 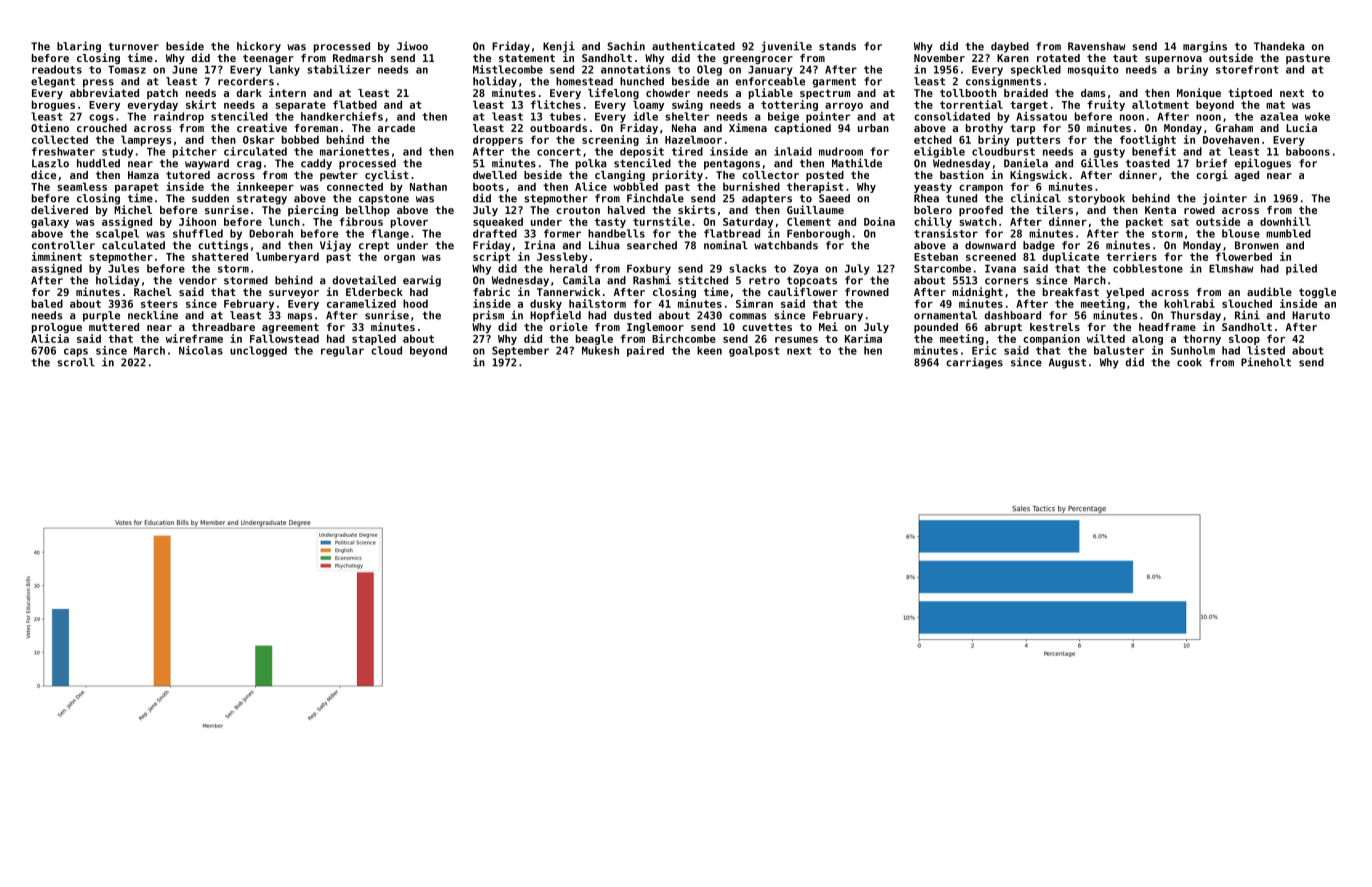 I want to click on crept, so click(x=374, y=247).
